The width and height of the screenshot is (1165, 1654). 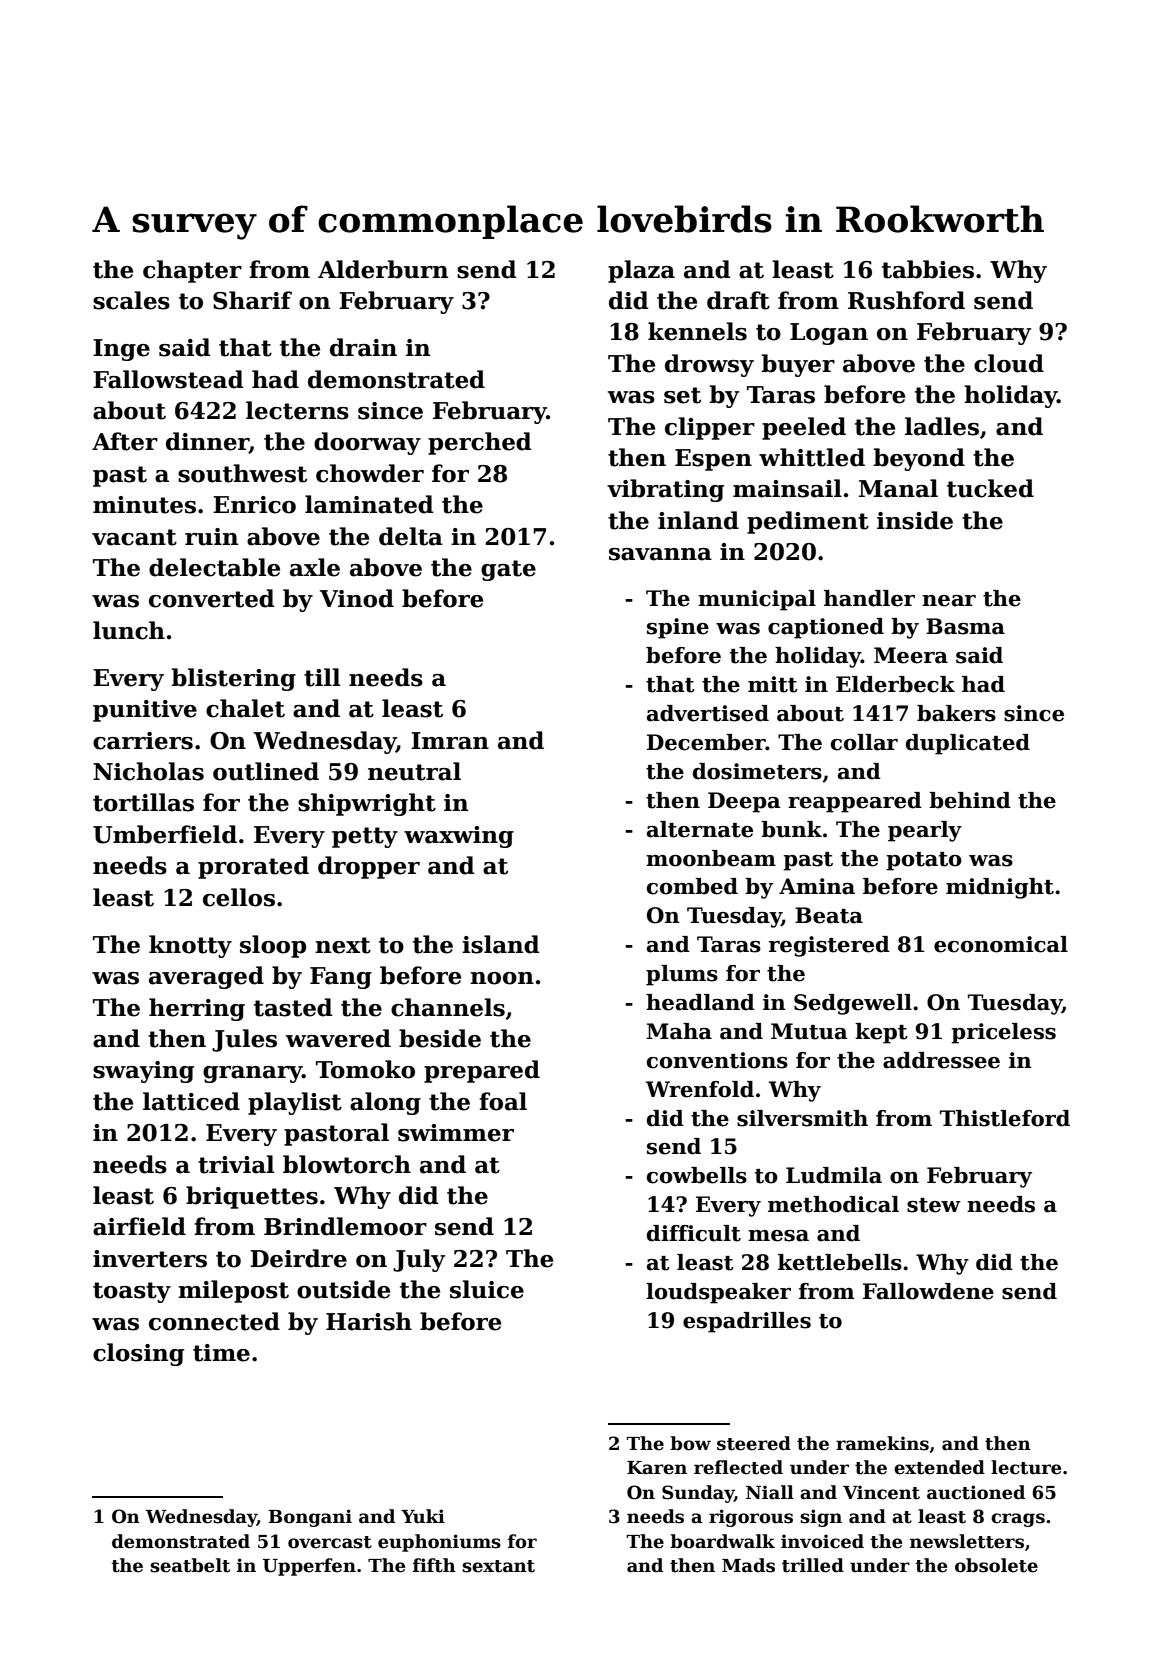 I want to click on Thistleford, so click(x=1005, y=1118).
